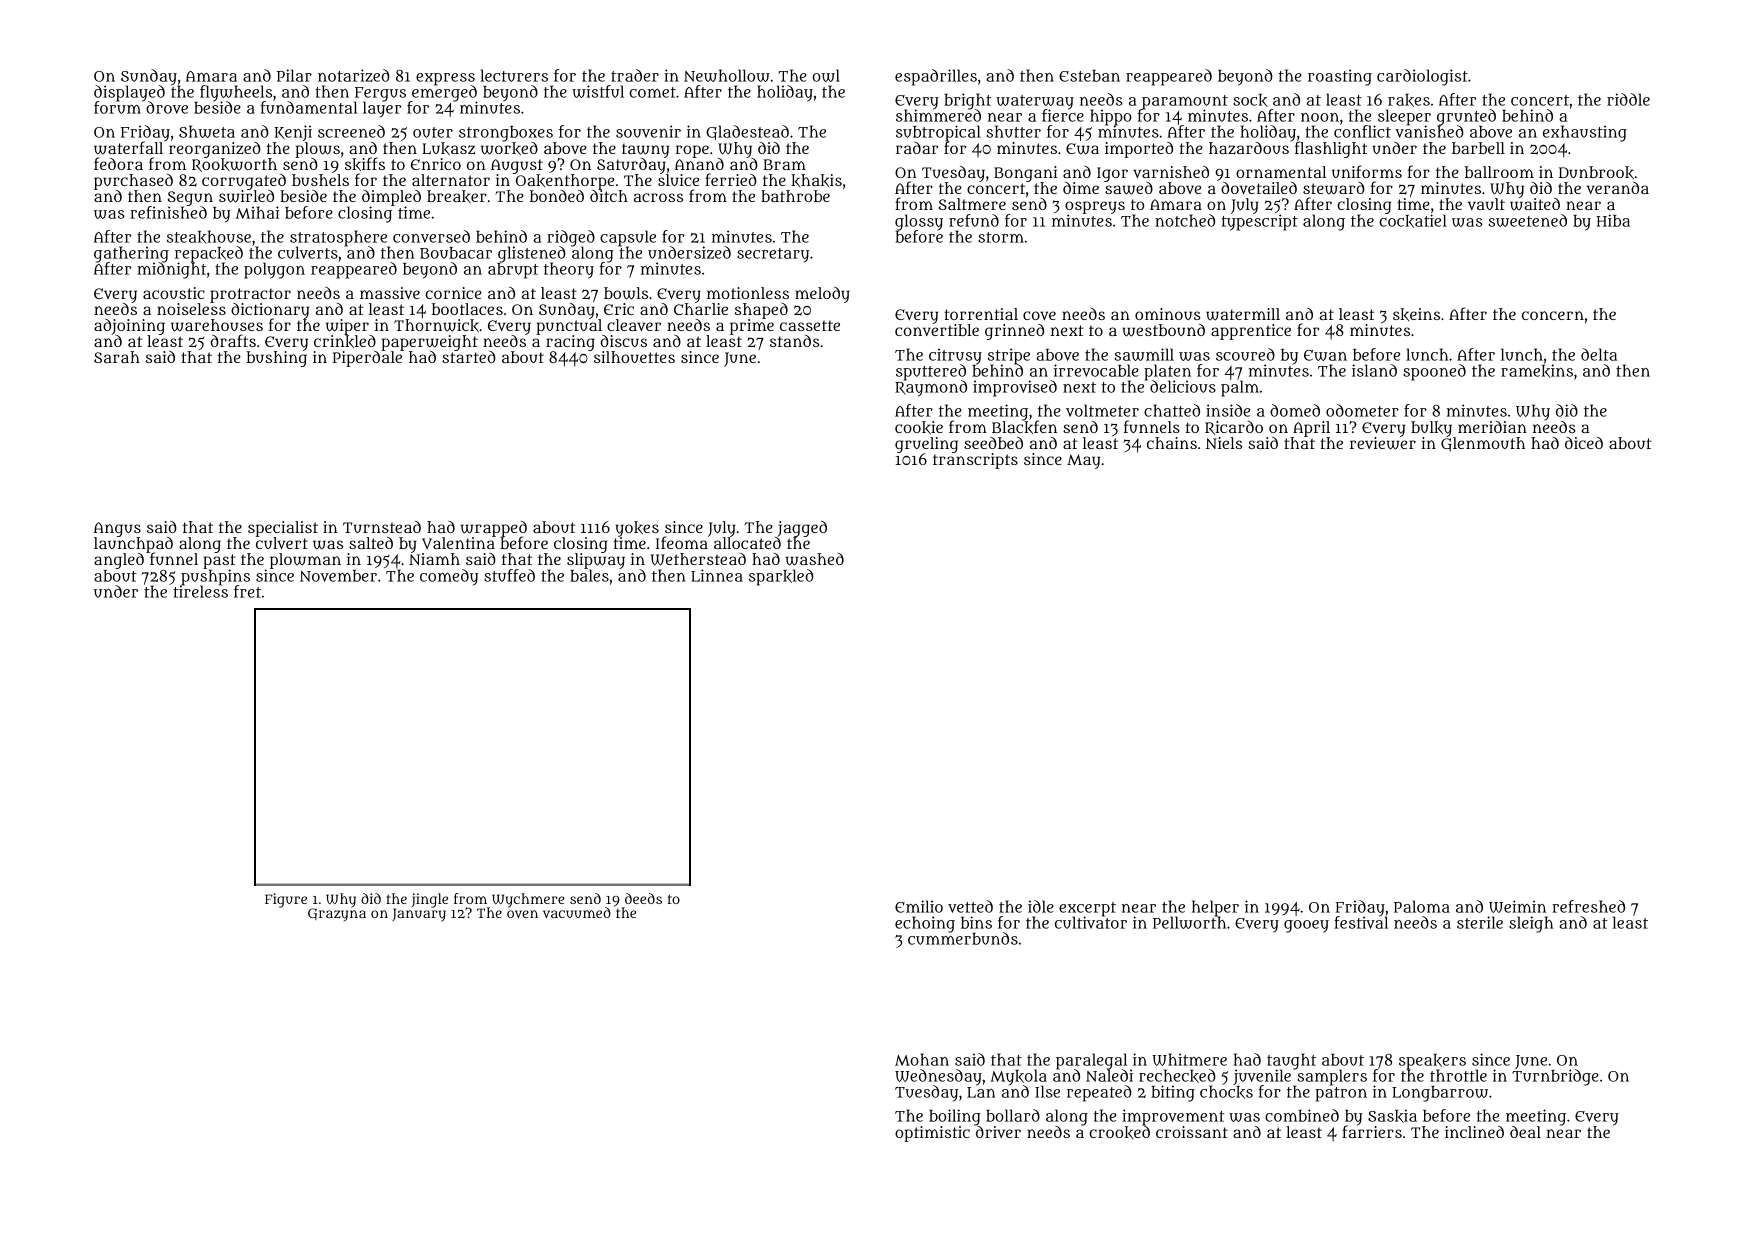  Describe the element at coordinates (1089, 76) in the document. I see `Esteban` at that location.
